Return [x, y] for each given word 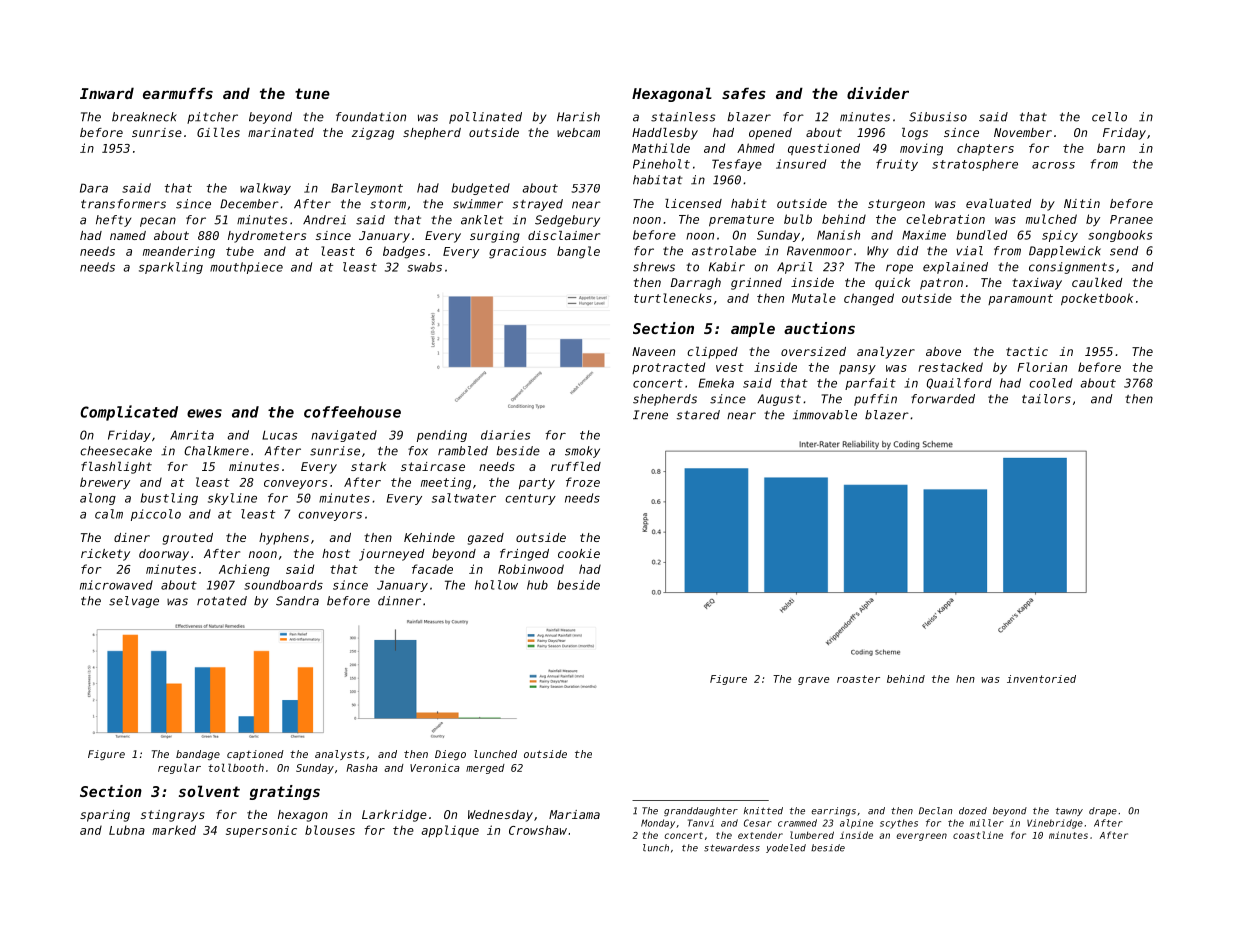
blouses [330, 830]
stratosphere [975, 165]
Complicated [129, 413]
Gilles [218, 132]
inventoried [1041, 679]
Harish [578, 117]
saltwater [464, 498]
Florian [1042, 367]
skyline [232, 499]
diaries [505, 435]
